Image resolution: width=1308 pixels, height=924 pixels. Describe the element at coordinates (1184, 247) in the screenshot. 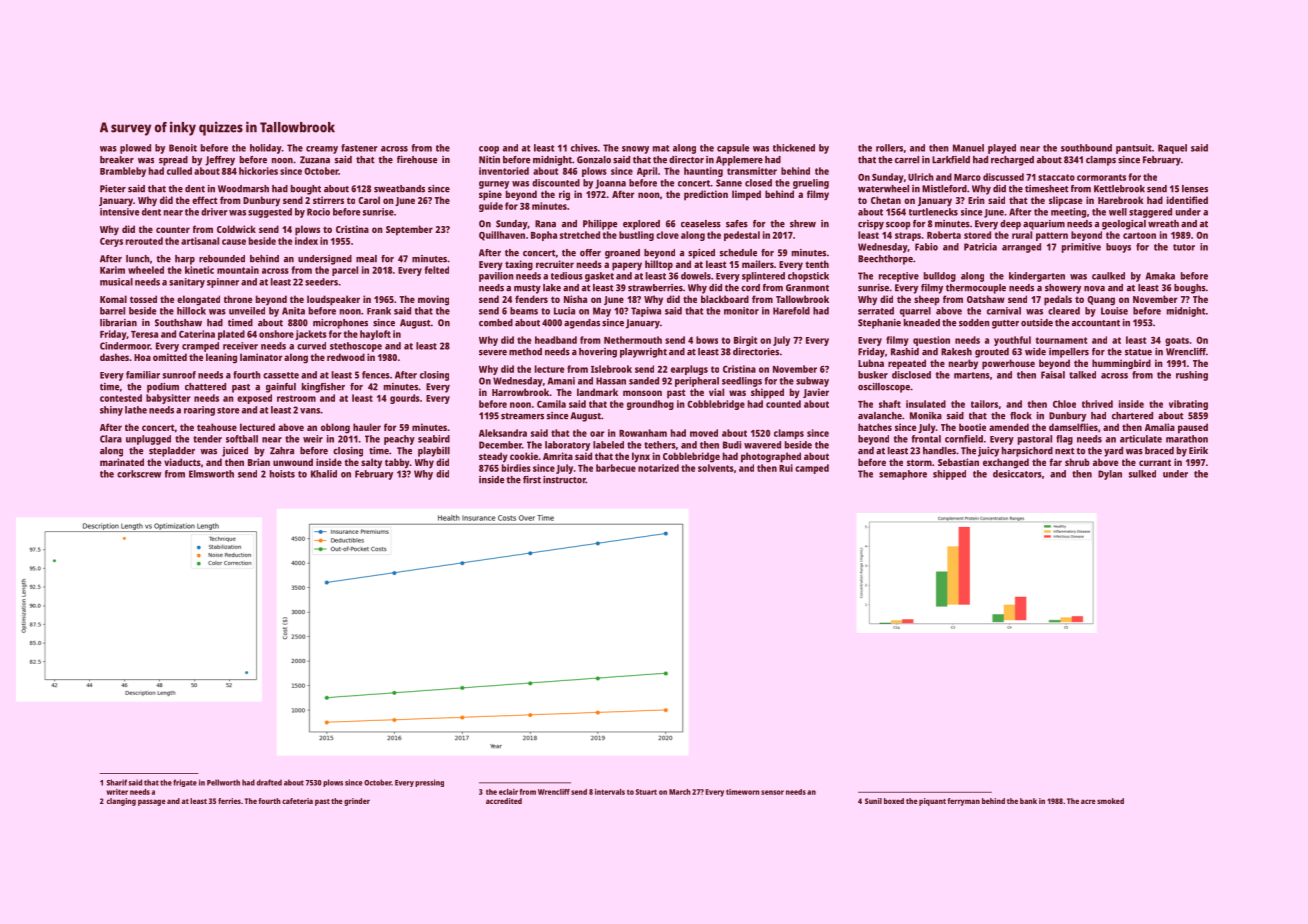

I see `tutor` at that location.
